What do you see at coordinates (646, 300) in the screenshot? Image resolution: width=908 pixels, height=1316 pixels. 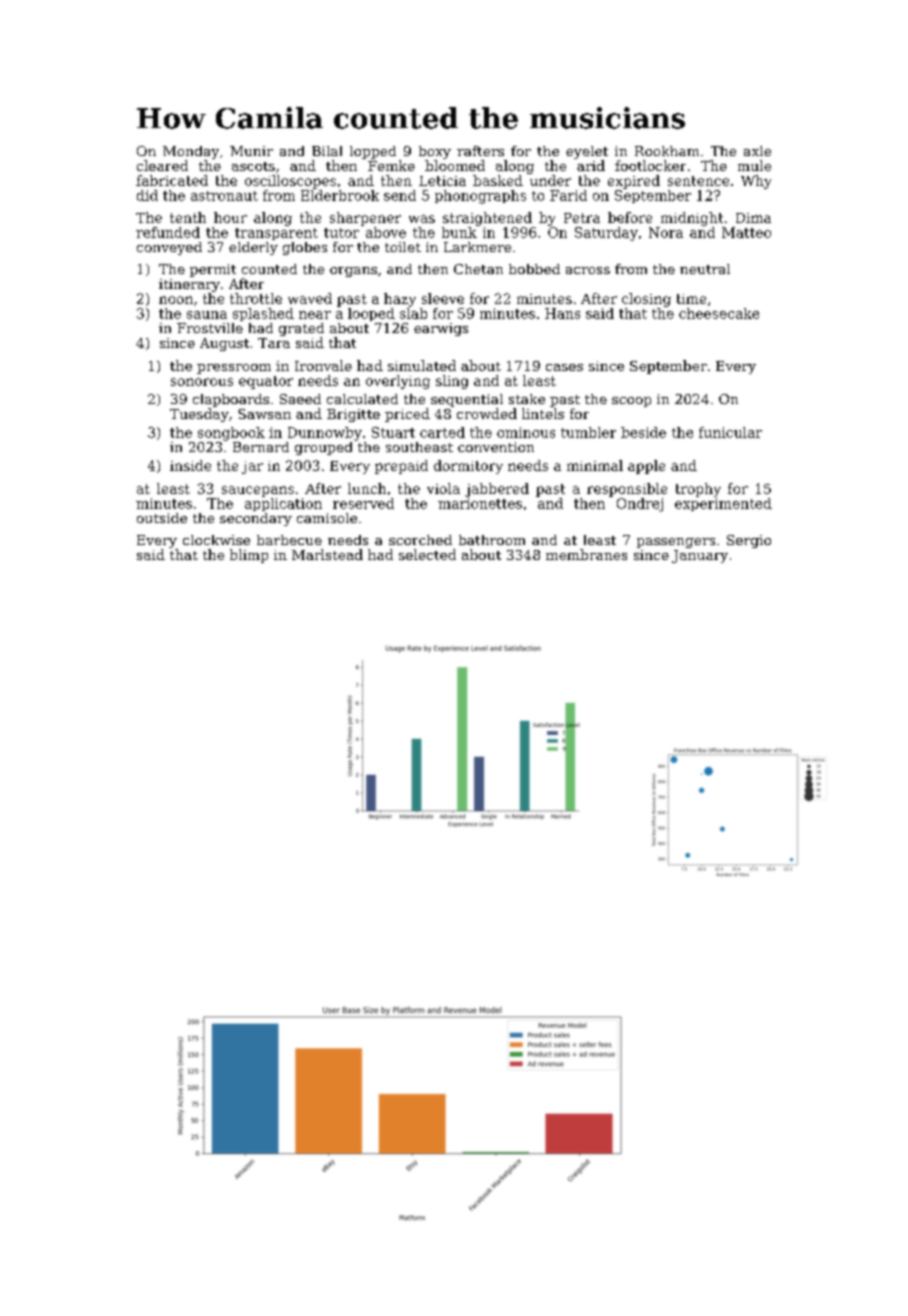 I see `closing` at bounding box center [646, 300].
